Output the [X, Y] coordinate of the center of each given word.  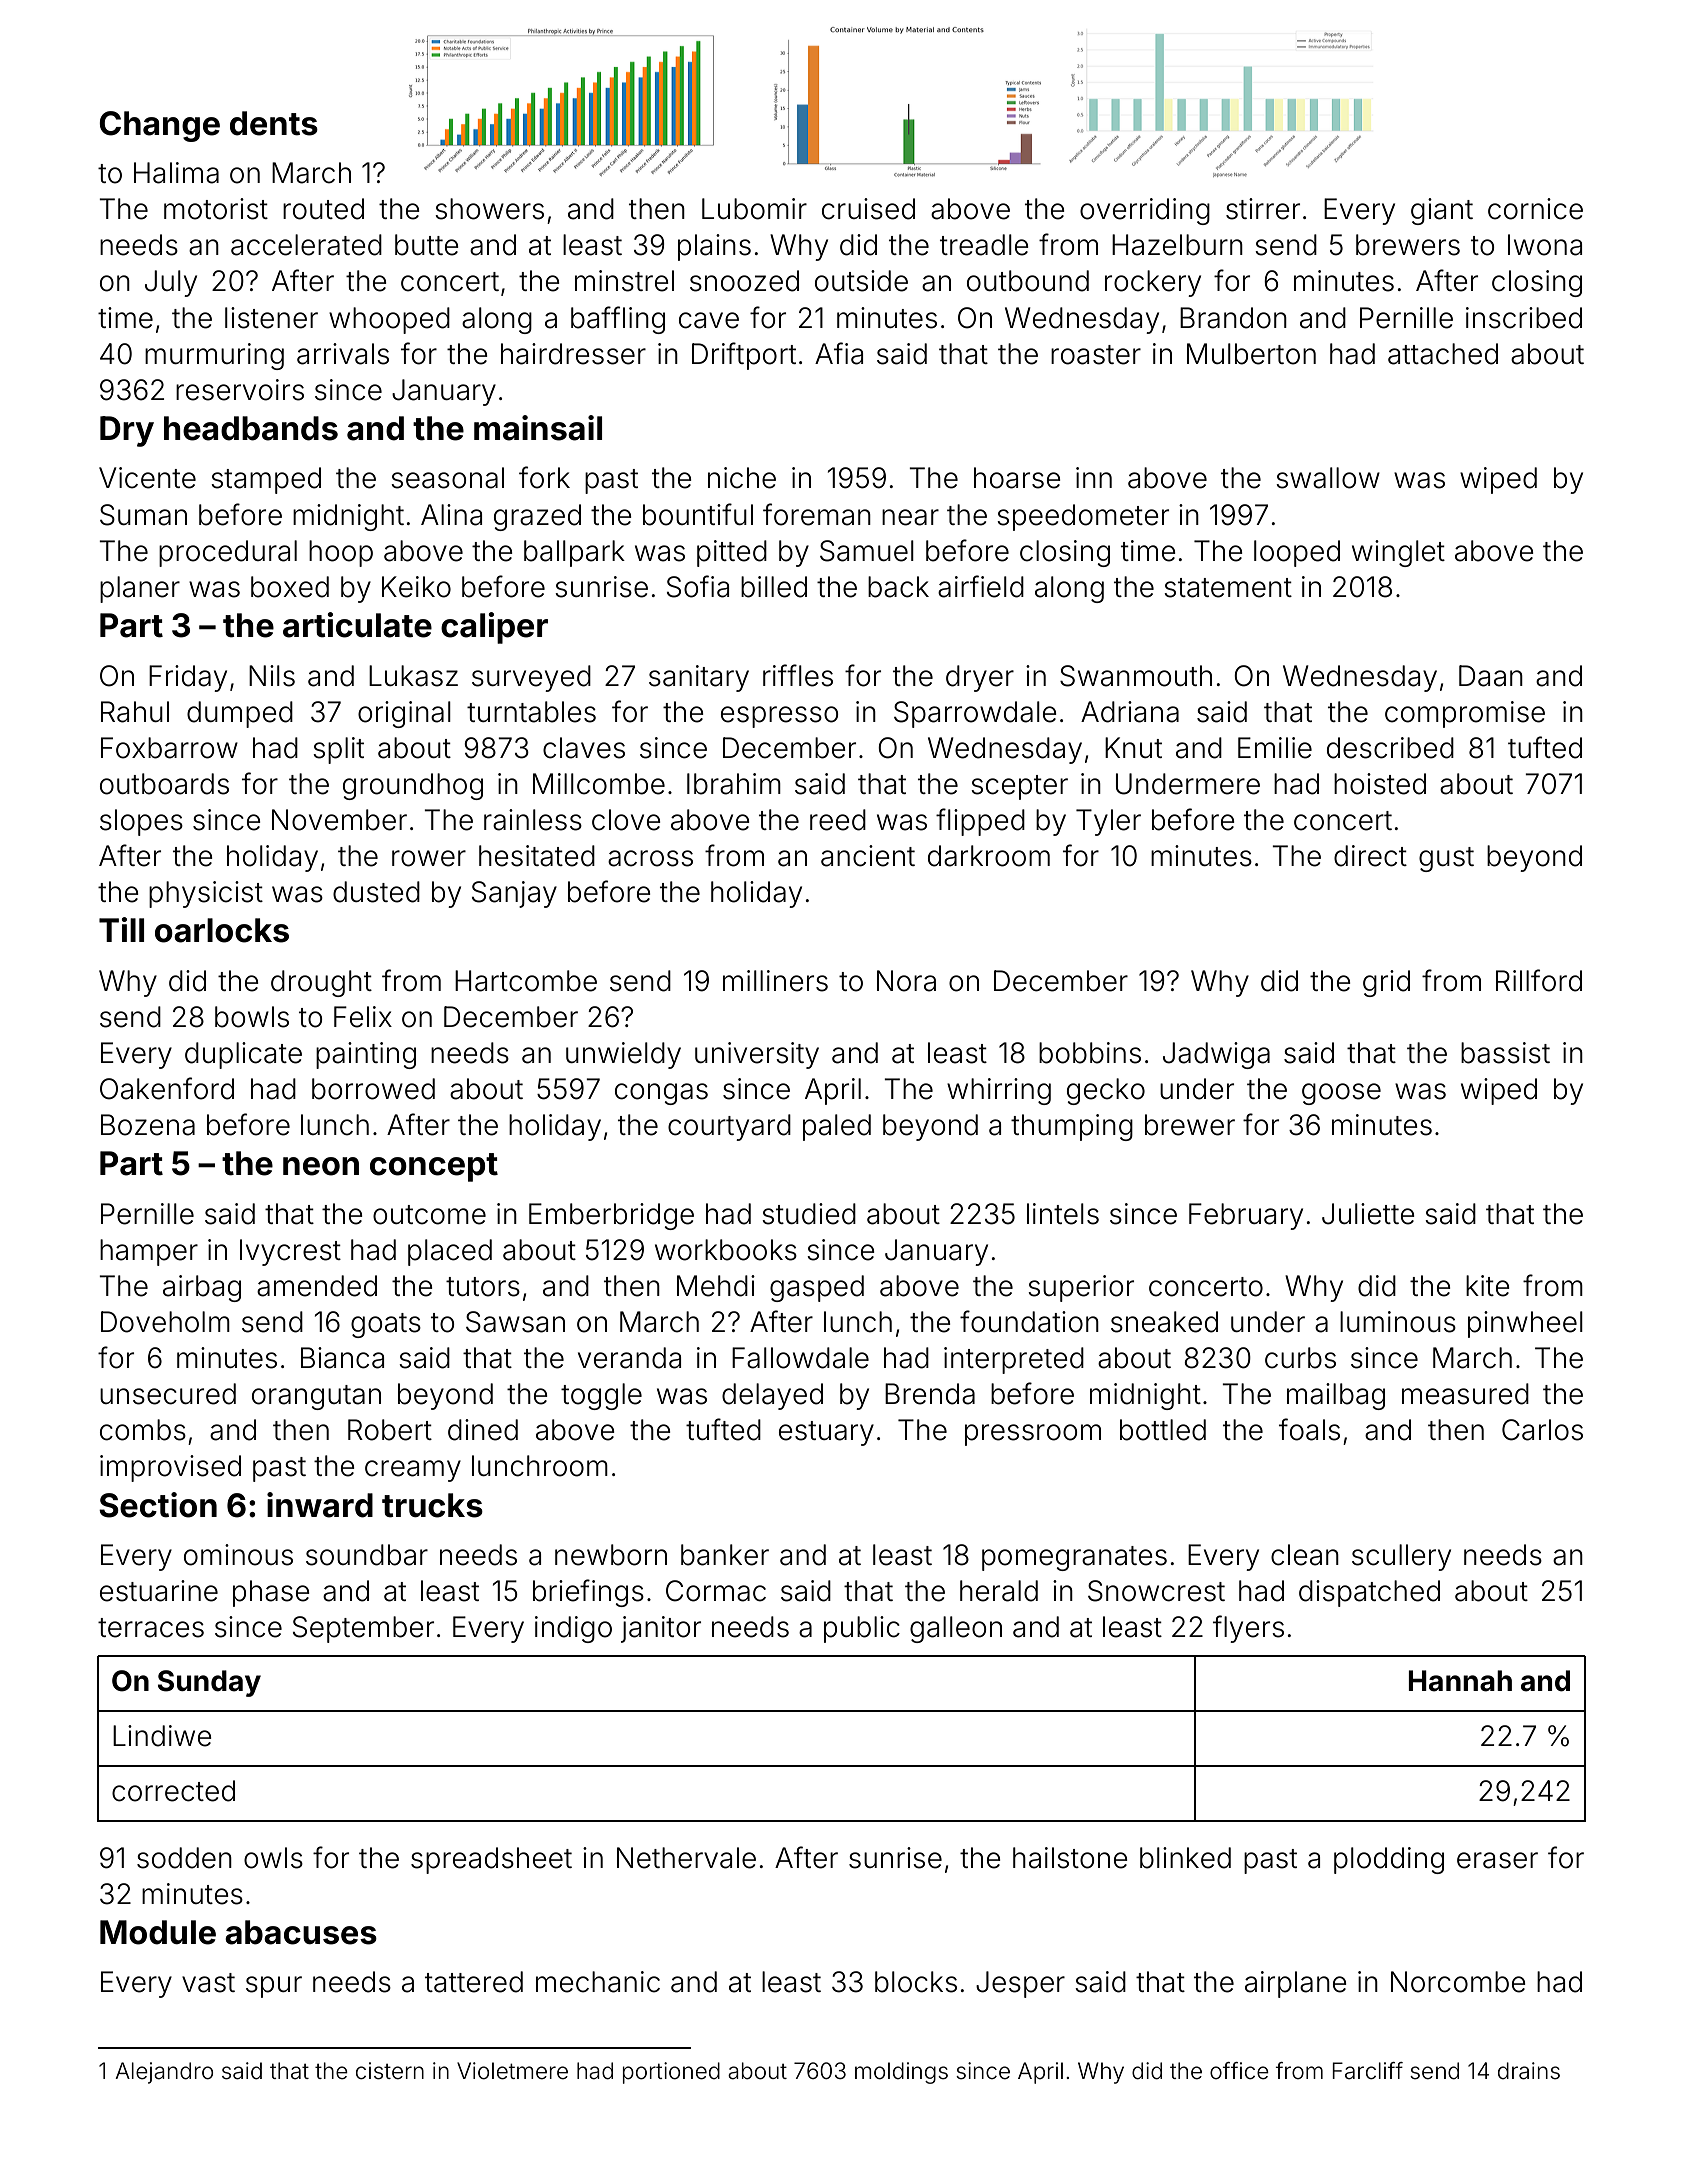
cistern [390, 2071]
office [1239, 2071]
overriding [1145, 211]
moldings [901, 2073]
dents [274, 123]
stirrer [1263, 209]
